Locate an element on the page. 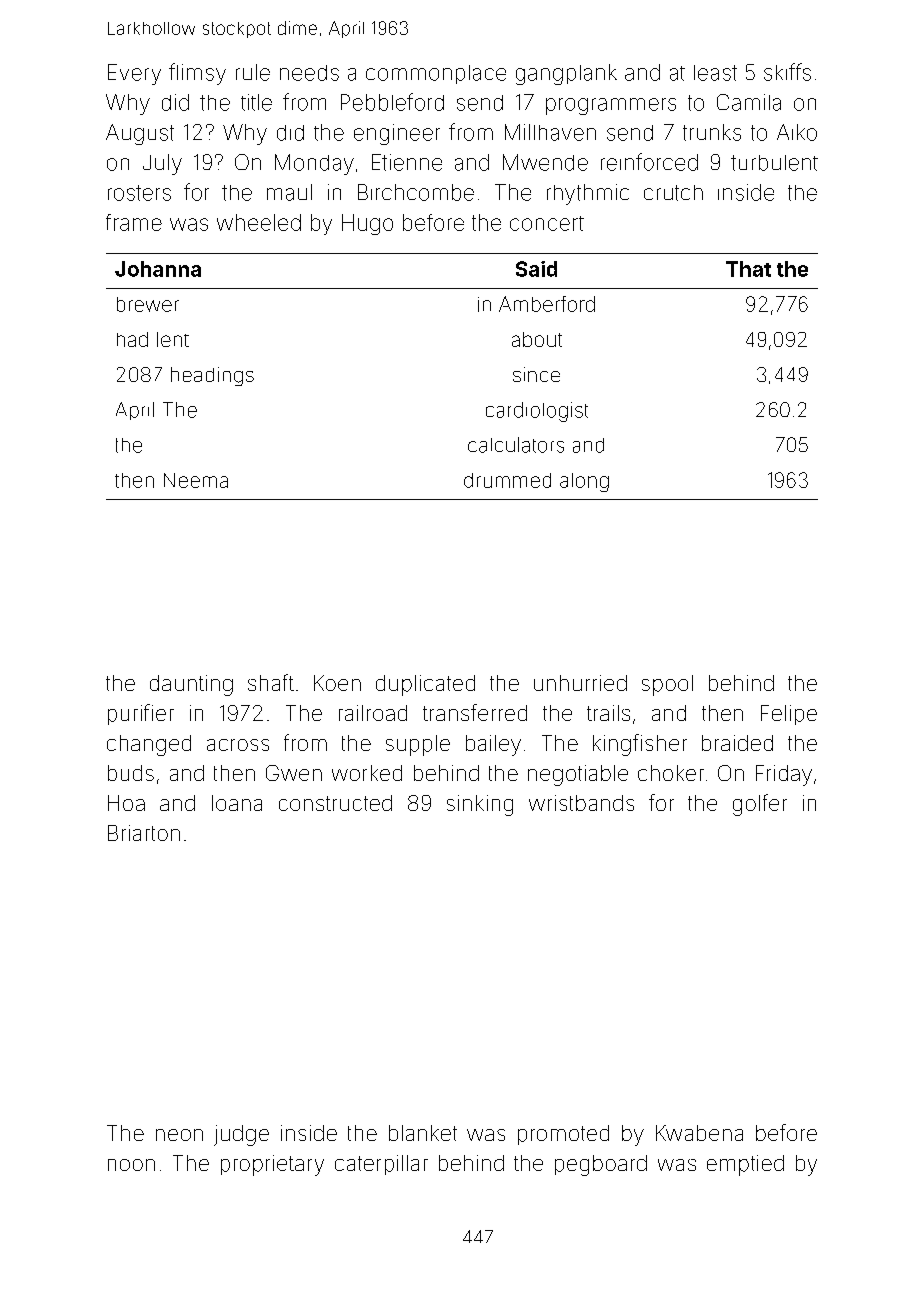  neon is located at coordinates (179, 1135).
